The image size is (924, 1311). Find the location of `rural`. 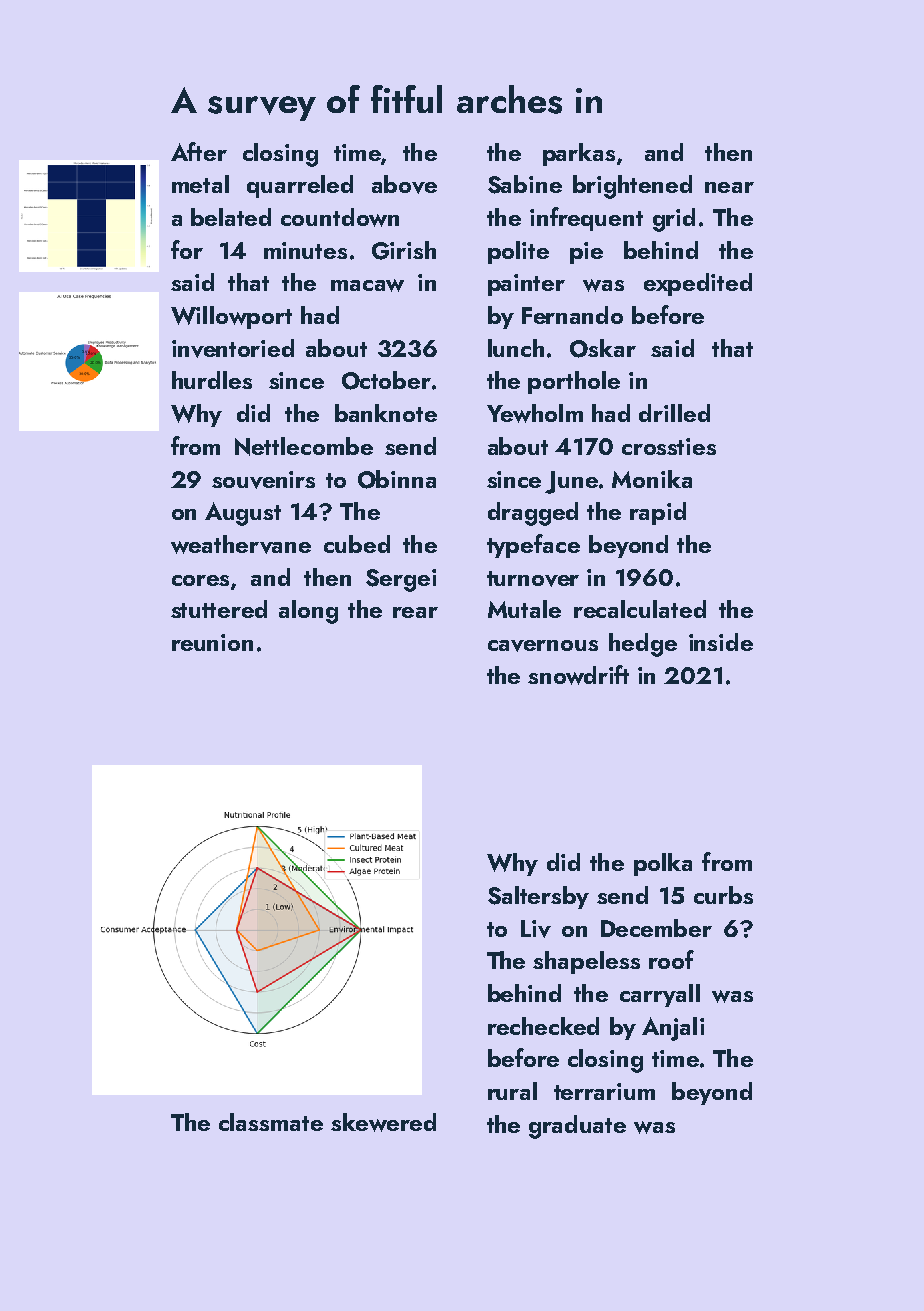

rural is located at coordinates (512, 1091).
